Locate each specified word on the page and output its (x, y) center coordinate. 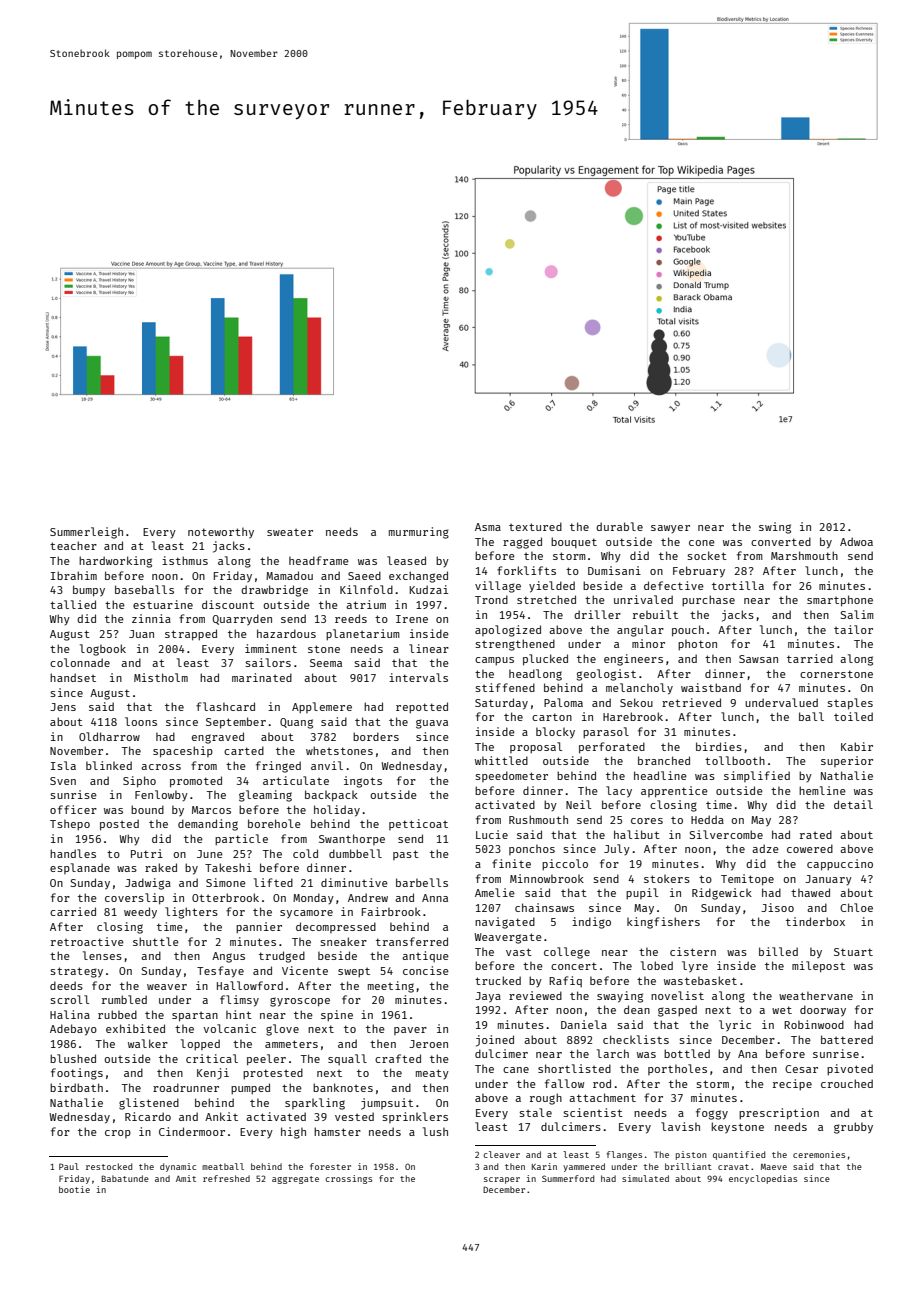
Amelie (495, 892)
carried (73, 911)
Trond (491, 599)
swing (775, 528)
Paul (69, 1166)
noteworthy (221, 533)
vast (519, 952)
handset (73, 677)
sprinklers (415, 1117)
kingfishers (663, 923)
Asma (488, 527)
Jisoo (777, 907)
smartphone (840, 601)
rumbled (124, 999)
